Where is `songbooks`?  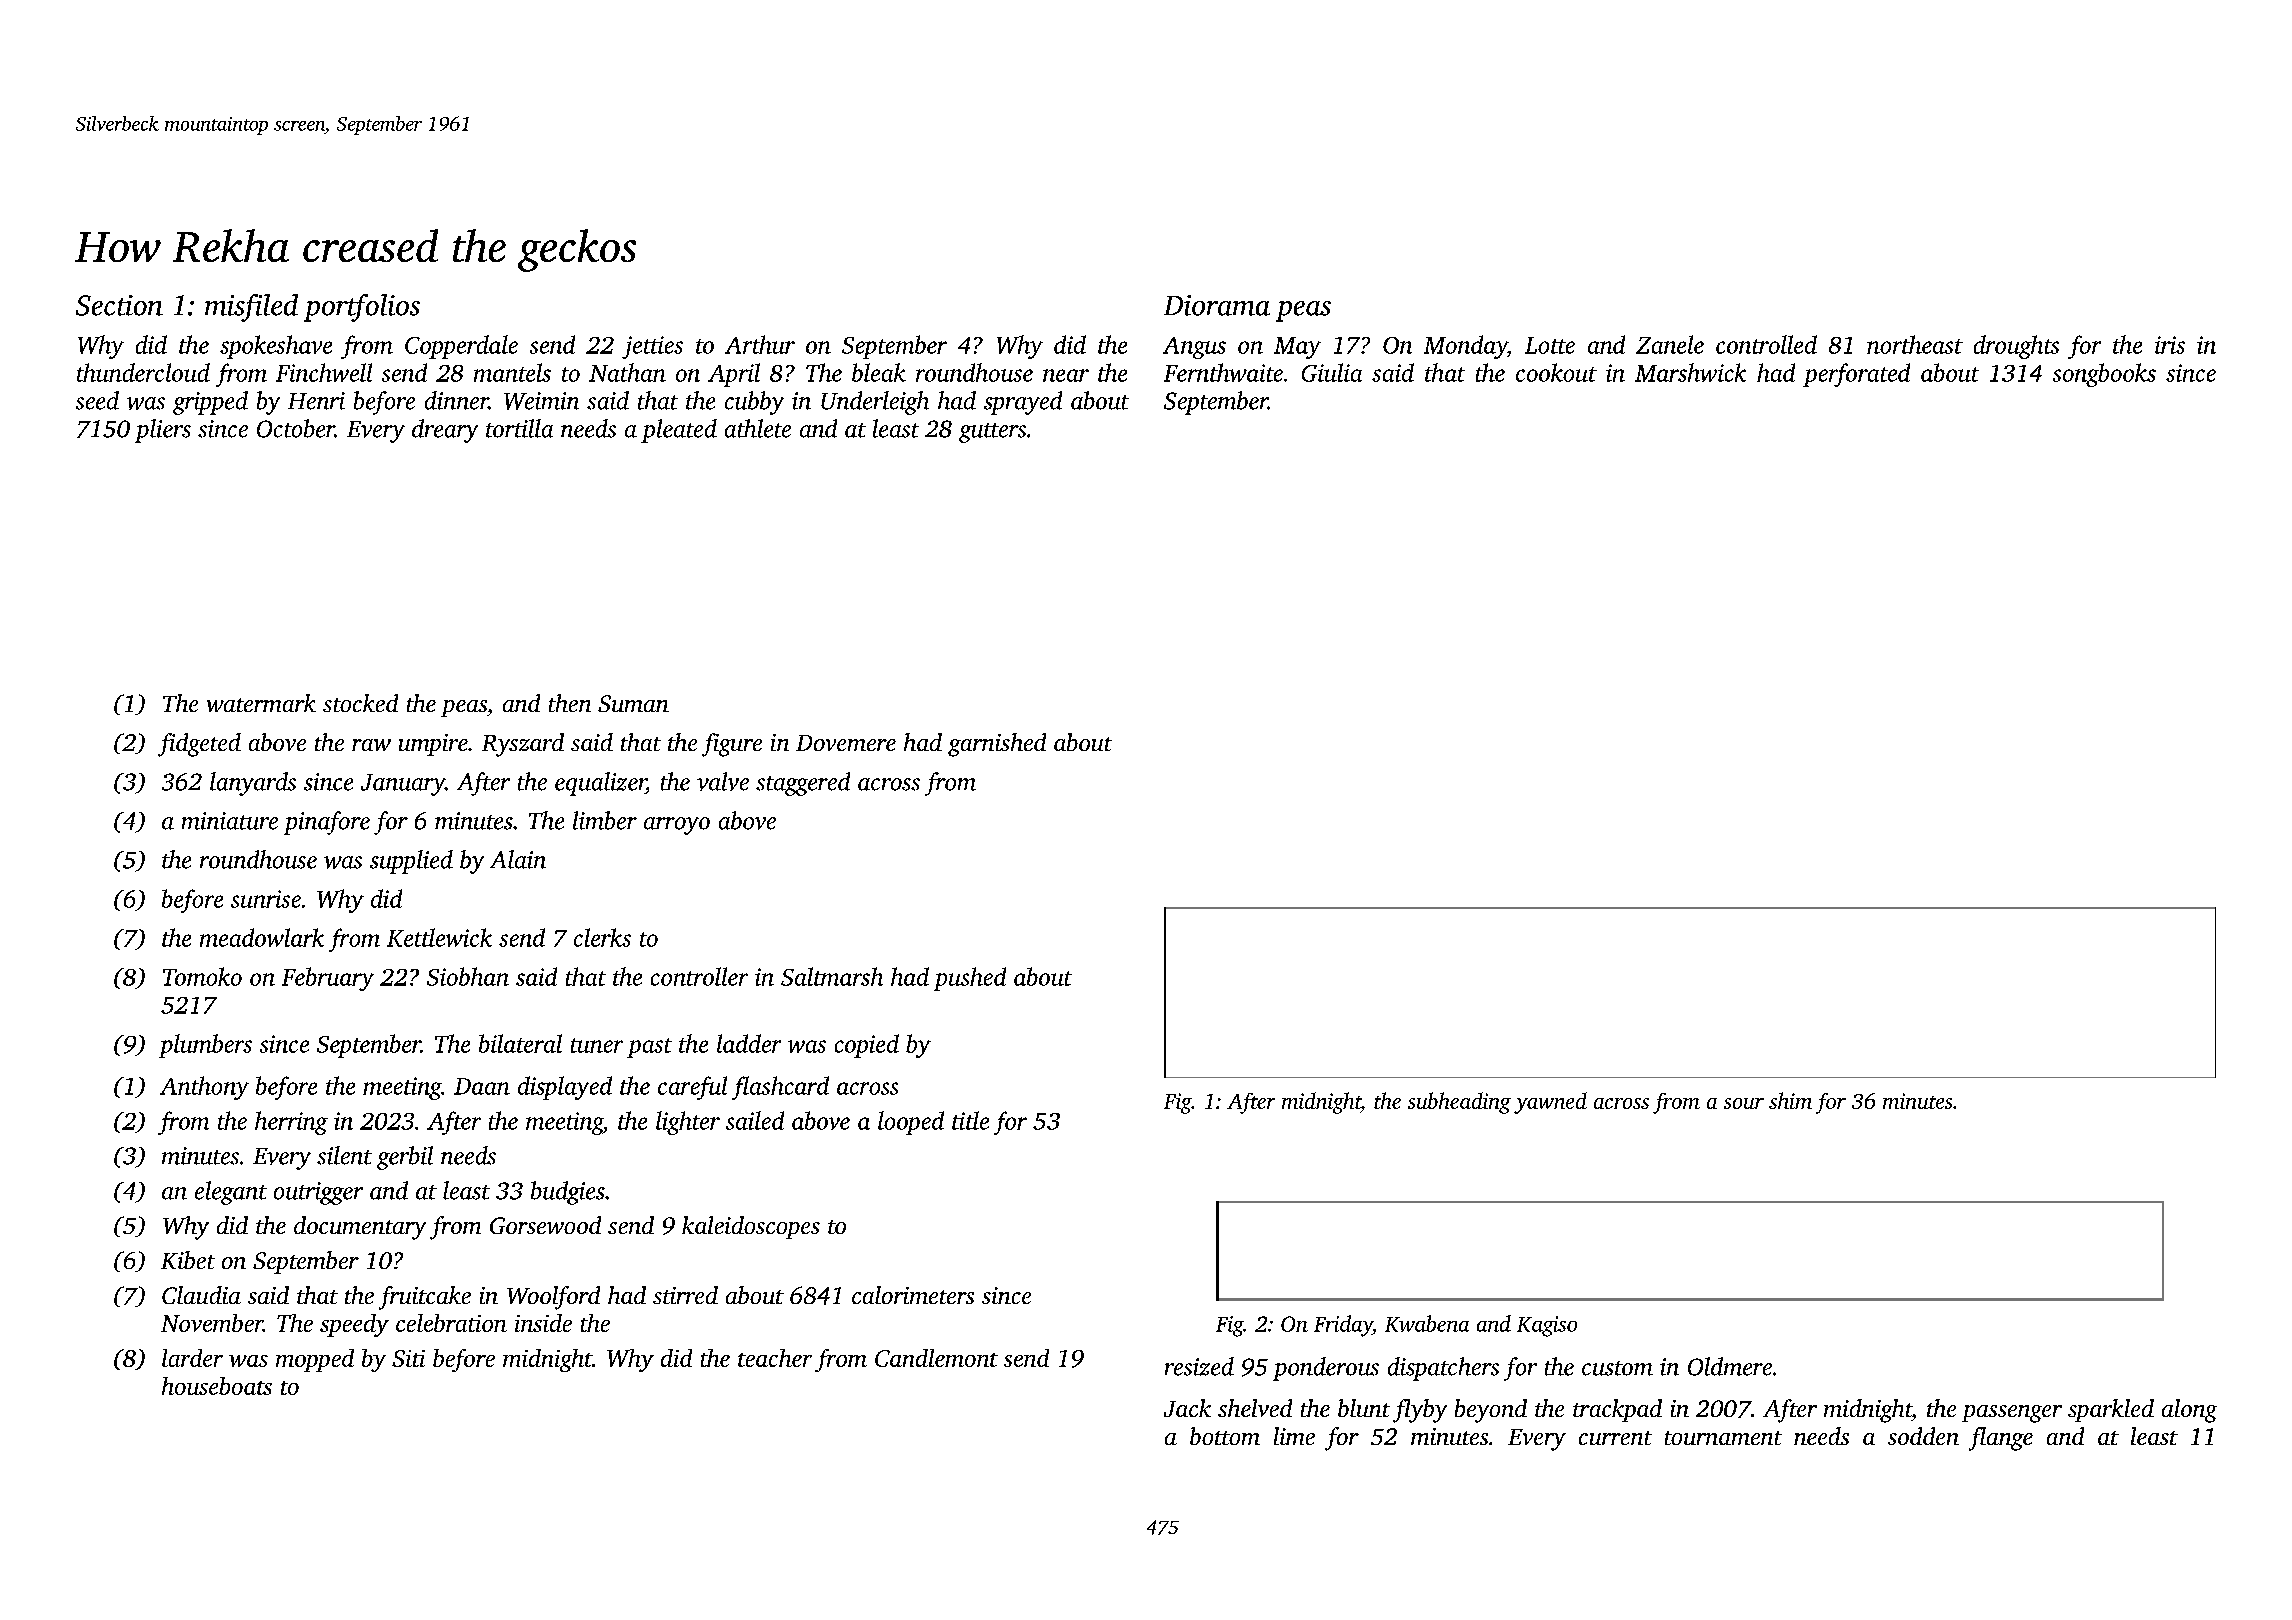 songbooks is located at coordinates (2104, 375).
